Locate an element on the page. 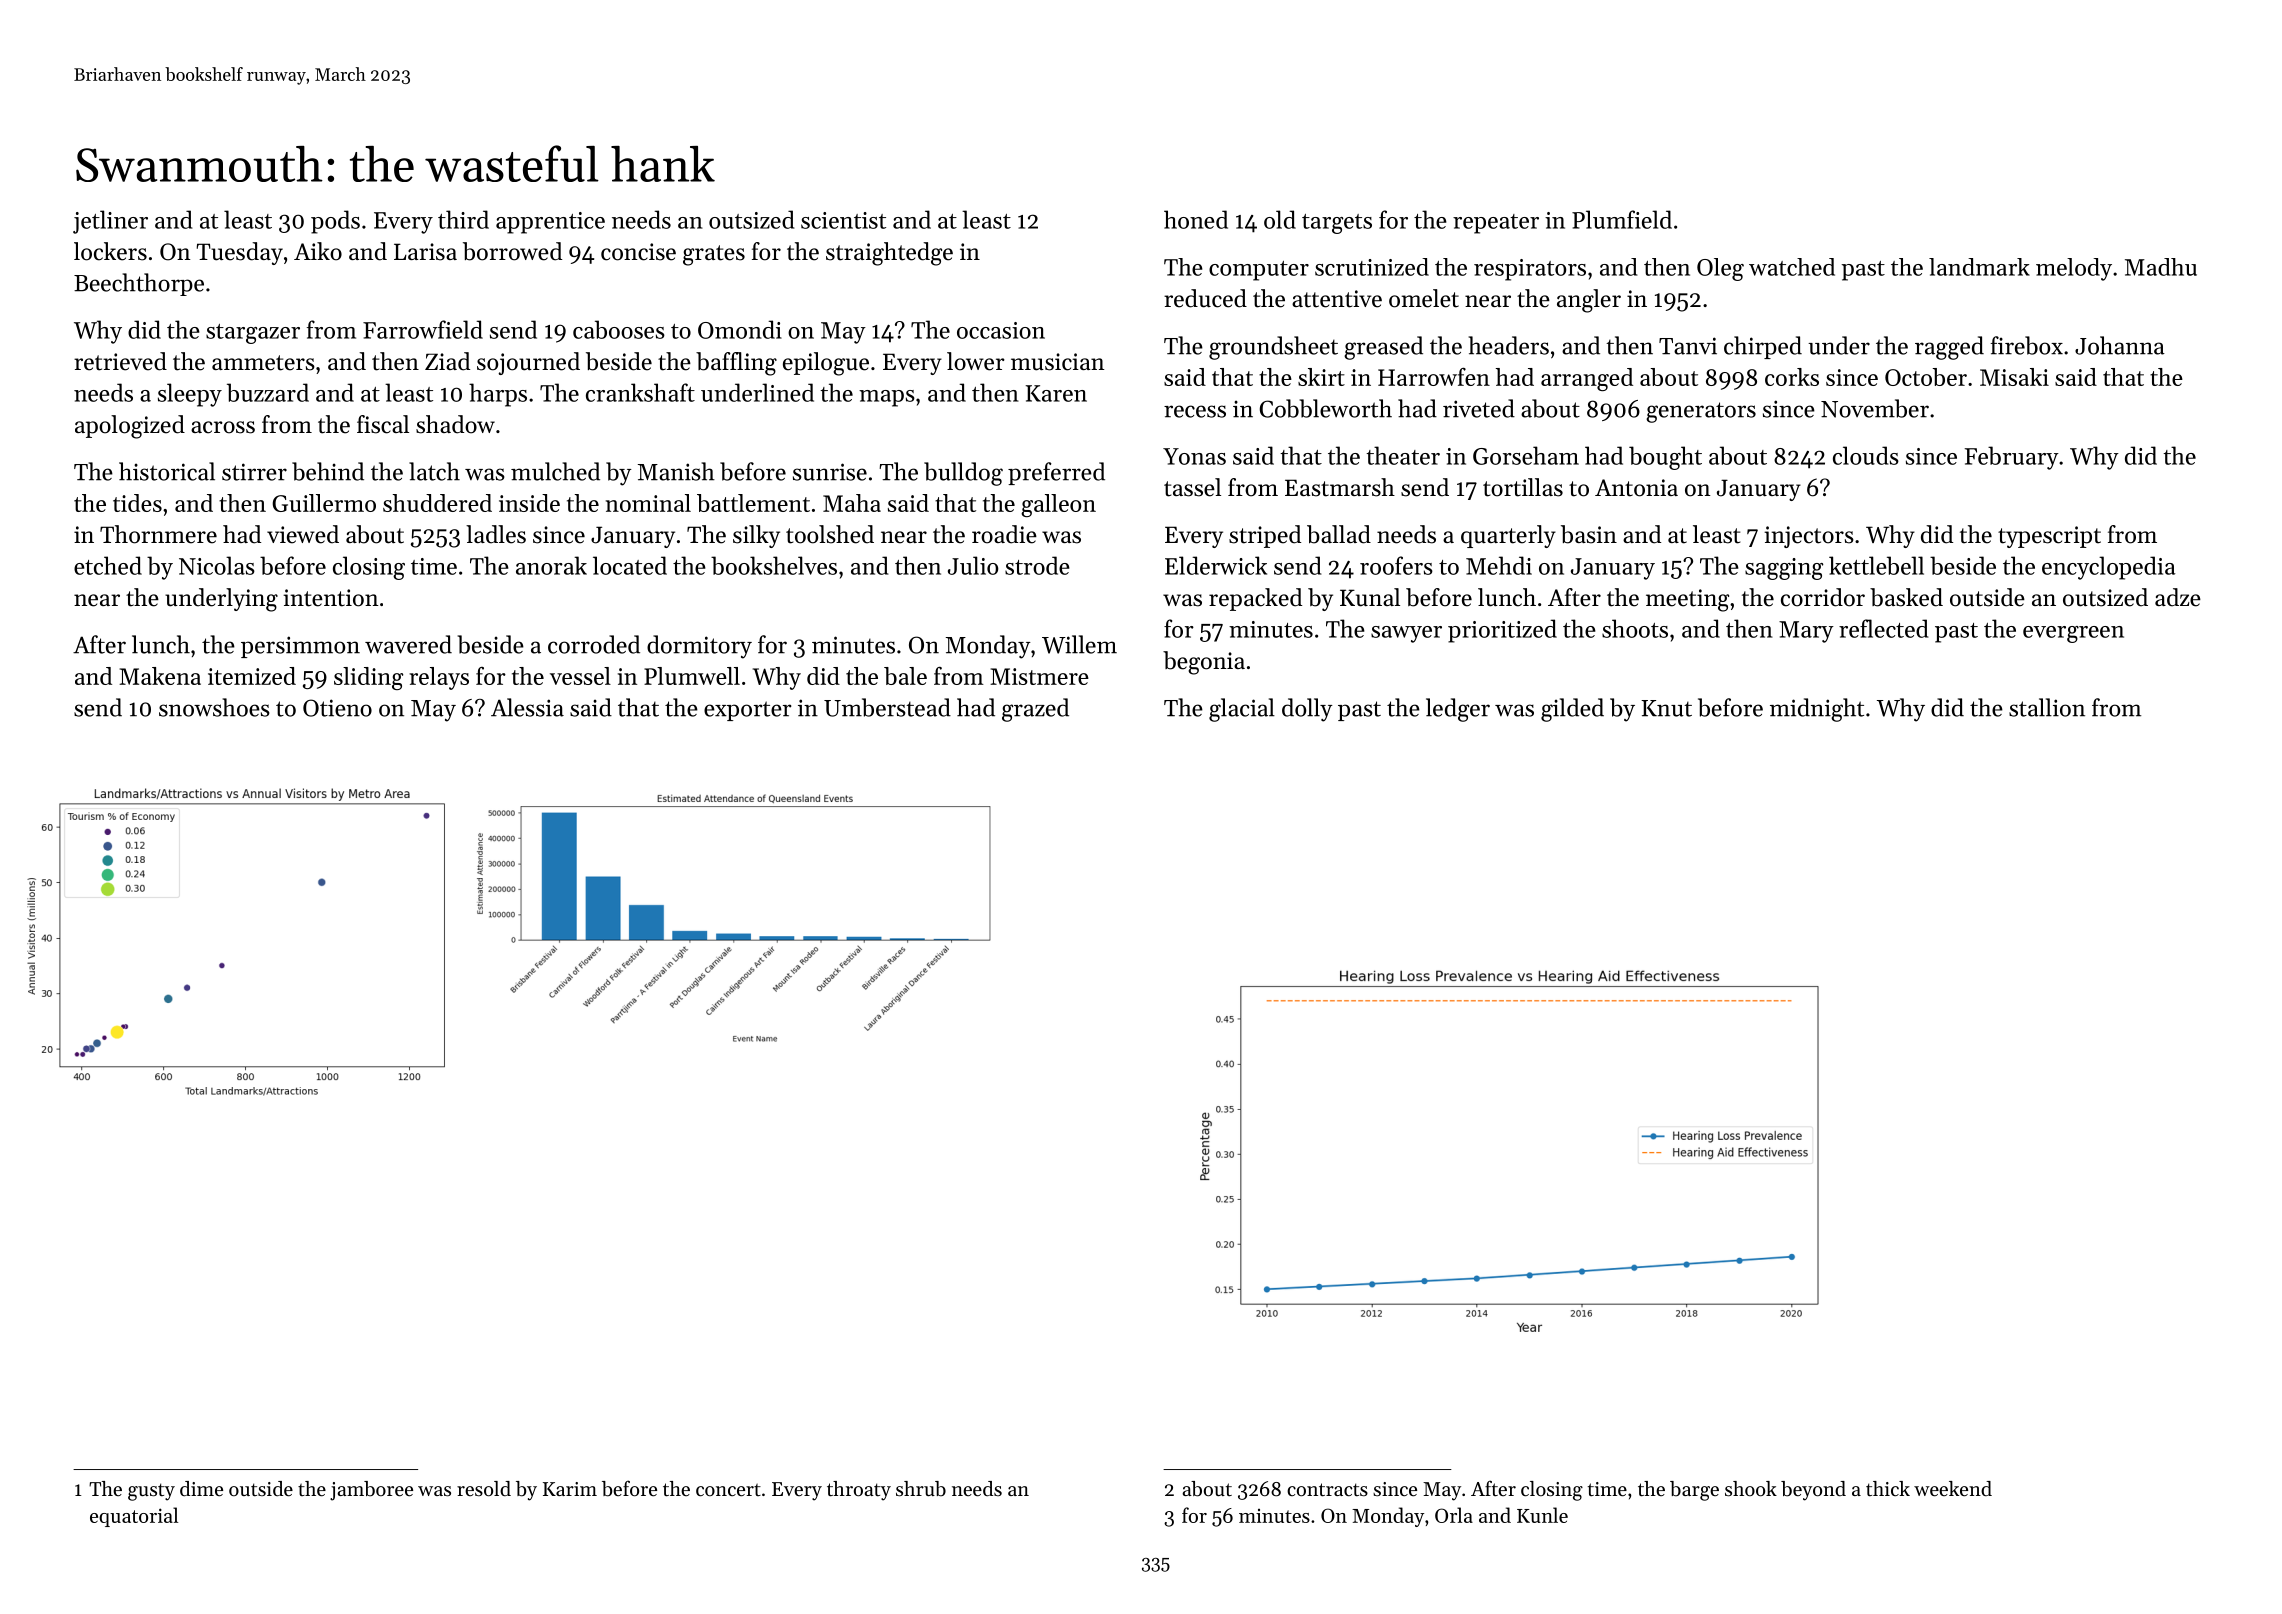  Aiko is located at coordinates (318, 251).
